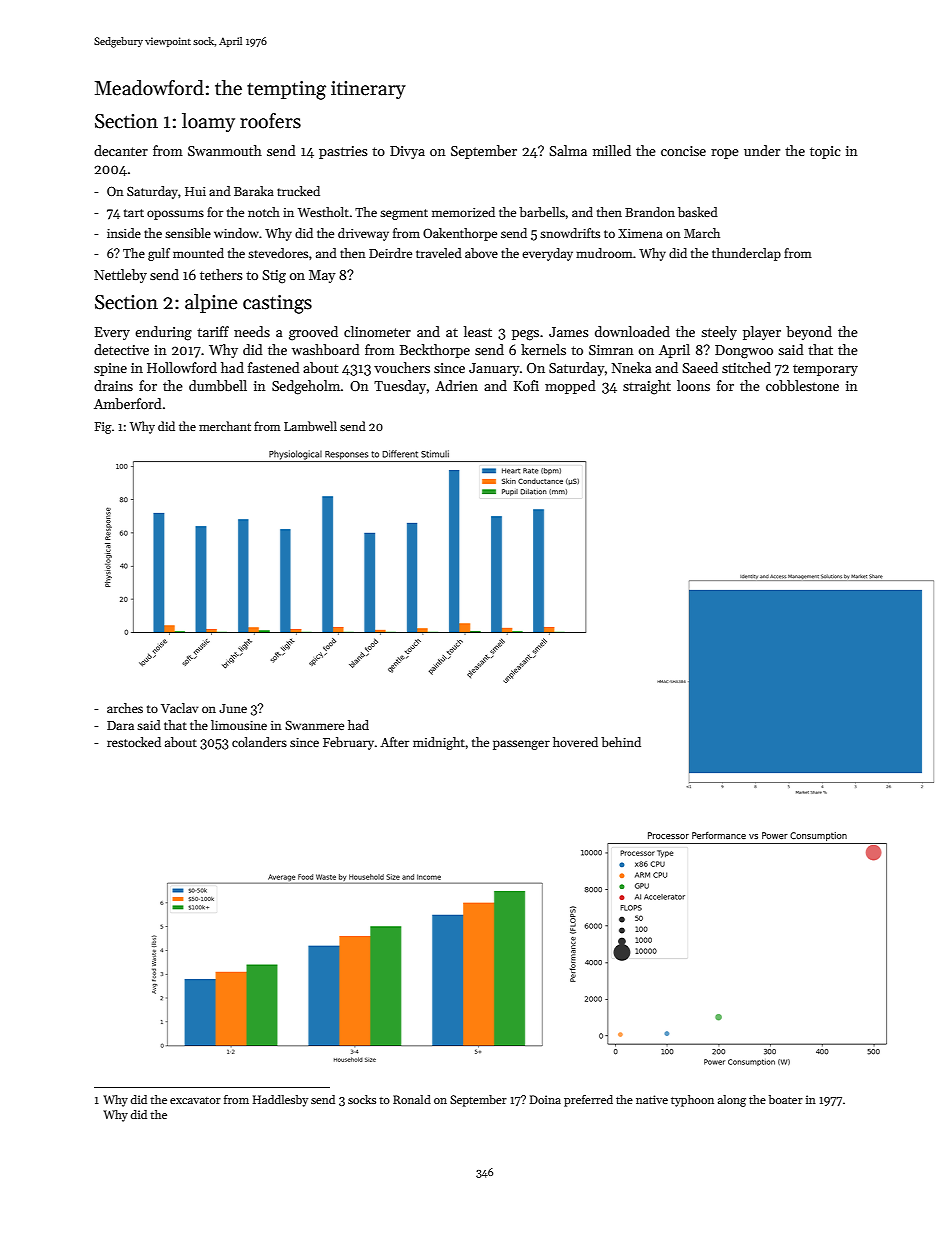 The width and height of the page is (952, 1233). Describe the element at coordinates (621, 742) in the page. I see `behind` at that location.
